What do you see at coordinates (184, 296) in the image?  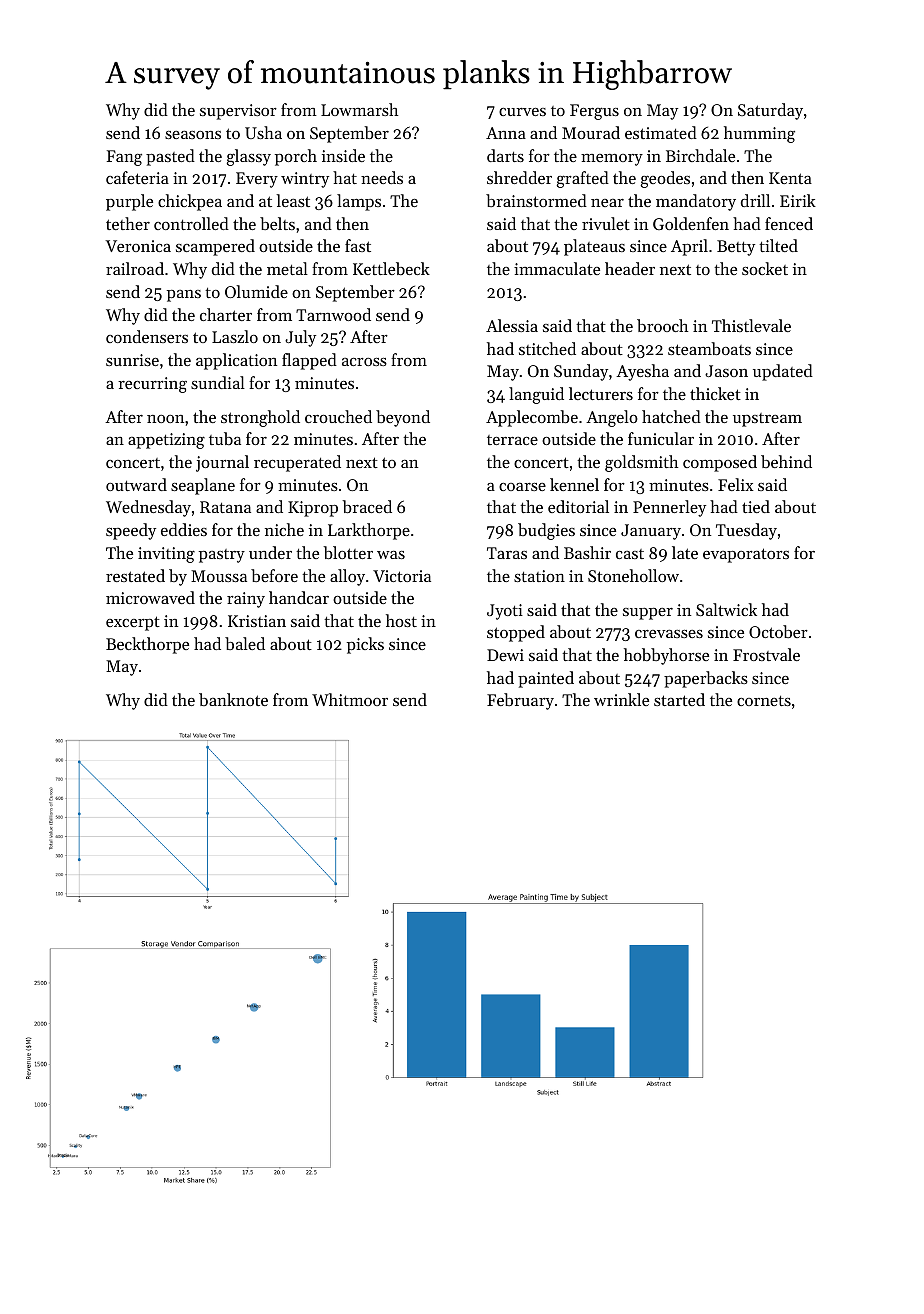 I see `pans` at bounding box center [184, 296].
